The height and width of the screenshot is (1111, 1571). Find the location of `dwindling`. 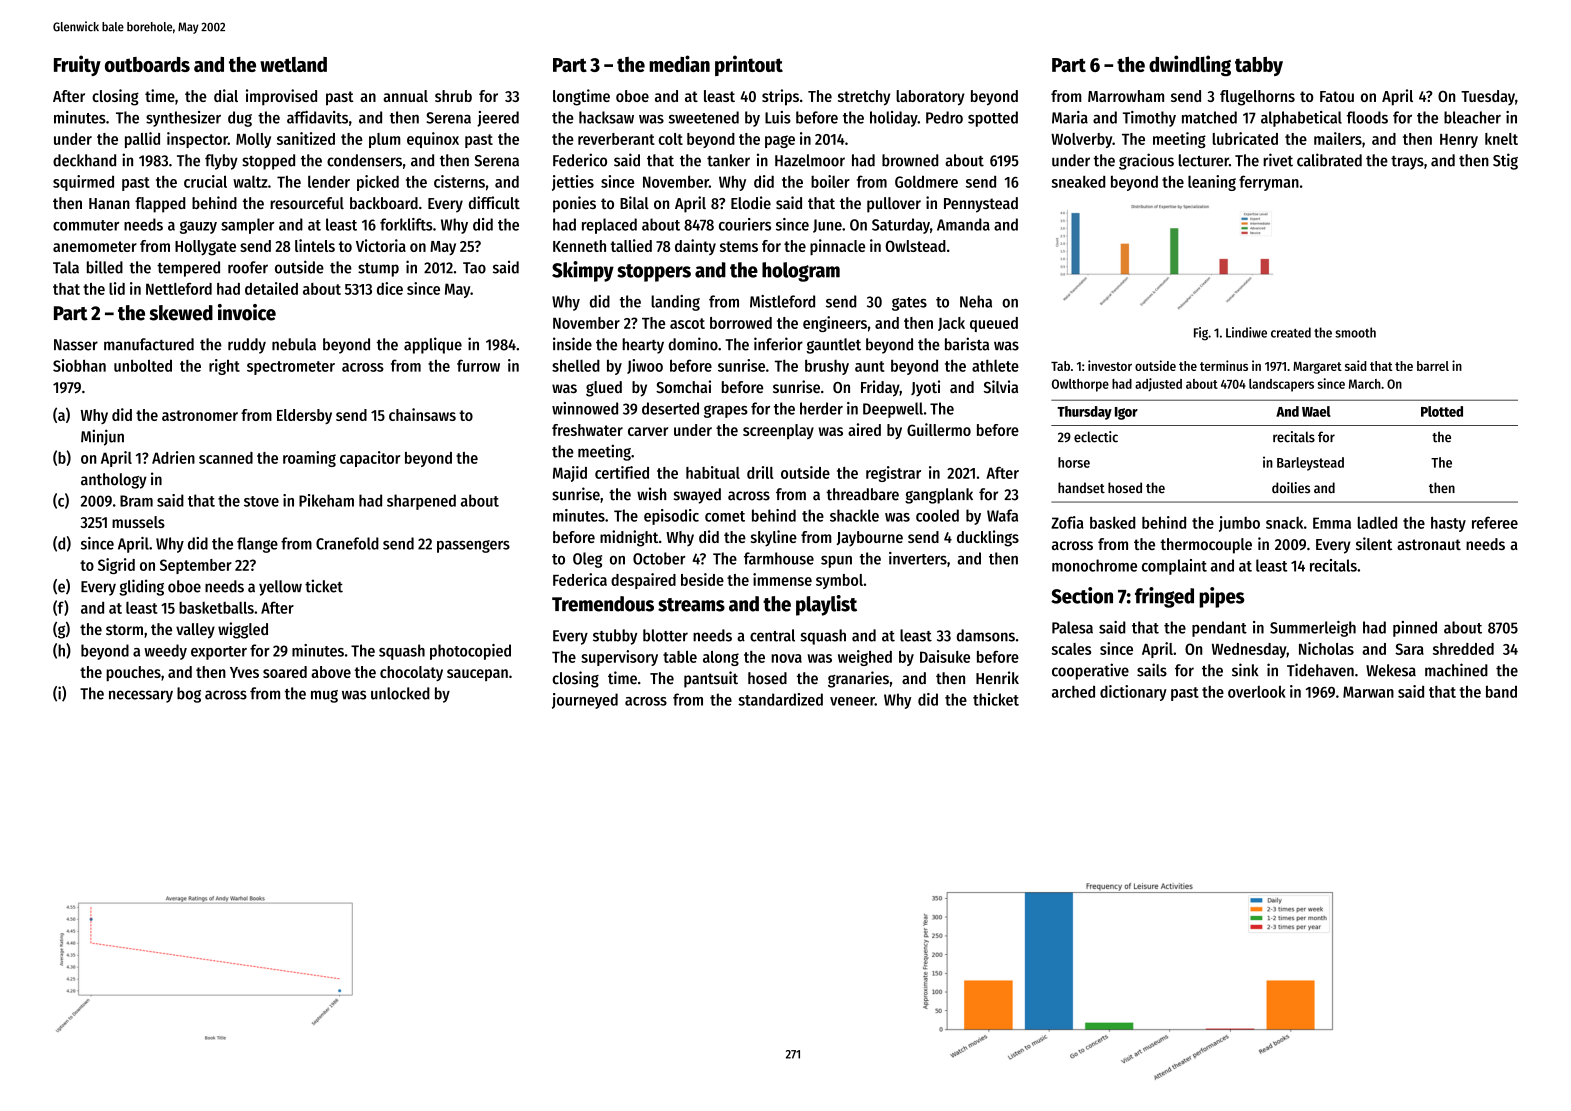

dwindling is located at coordinates (1190, 65).
